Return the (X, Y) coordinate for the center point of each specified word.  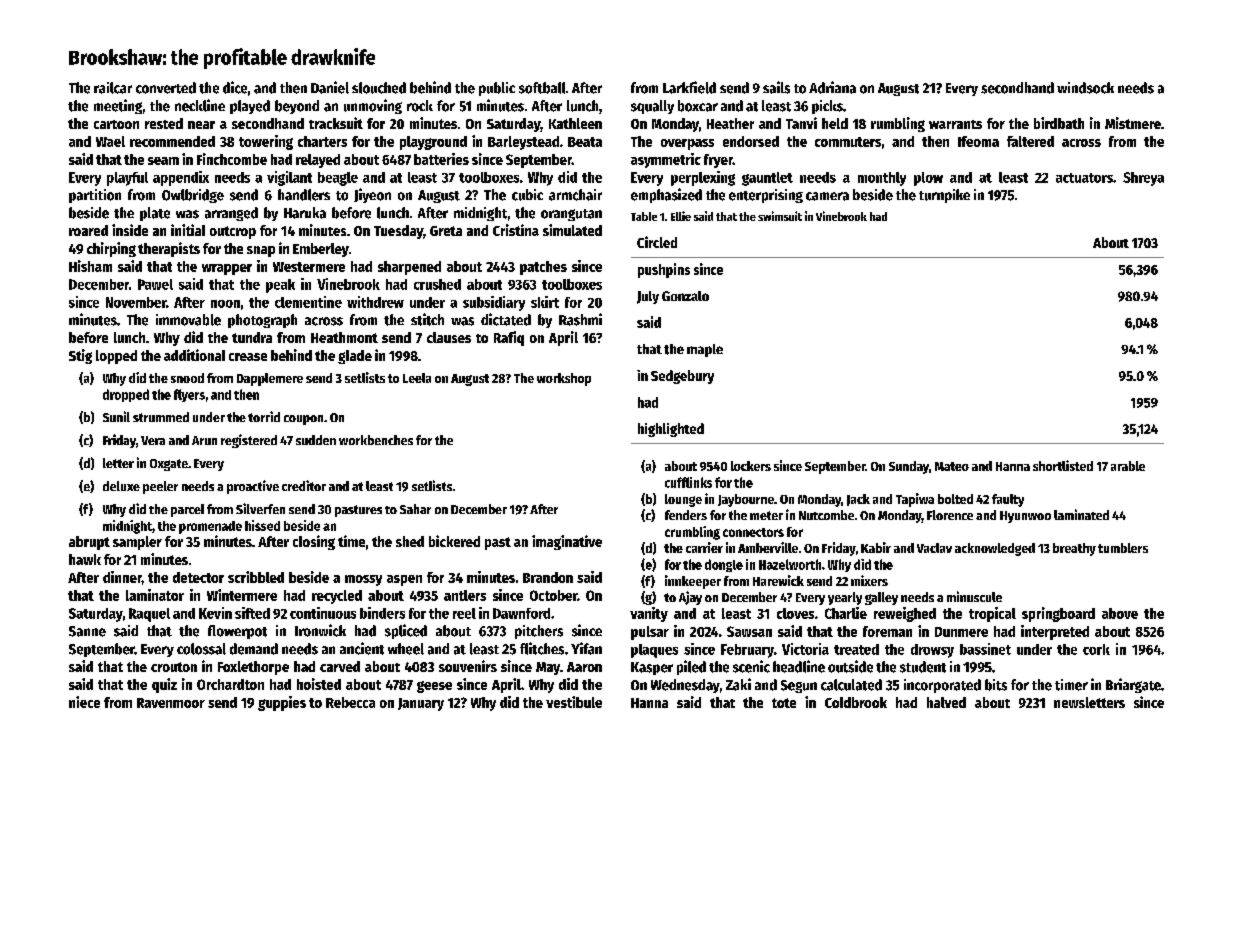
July (648, 297)
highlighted (671, 430)
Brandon (548, 577)
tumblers (1123, 548)
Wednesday (685, 686)
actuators (1084, 178)
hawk (85, 559)
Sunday (909, 467)
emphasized (666, 195)
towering (266, 142)
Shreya (1143, 179)
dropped (126, 395)
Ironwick (320, 630)
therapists (169, 249)
